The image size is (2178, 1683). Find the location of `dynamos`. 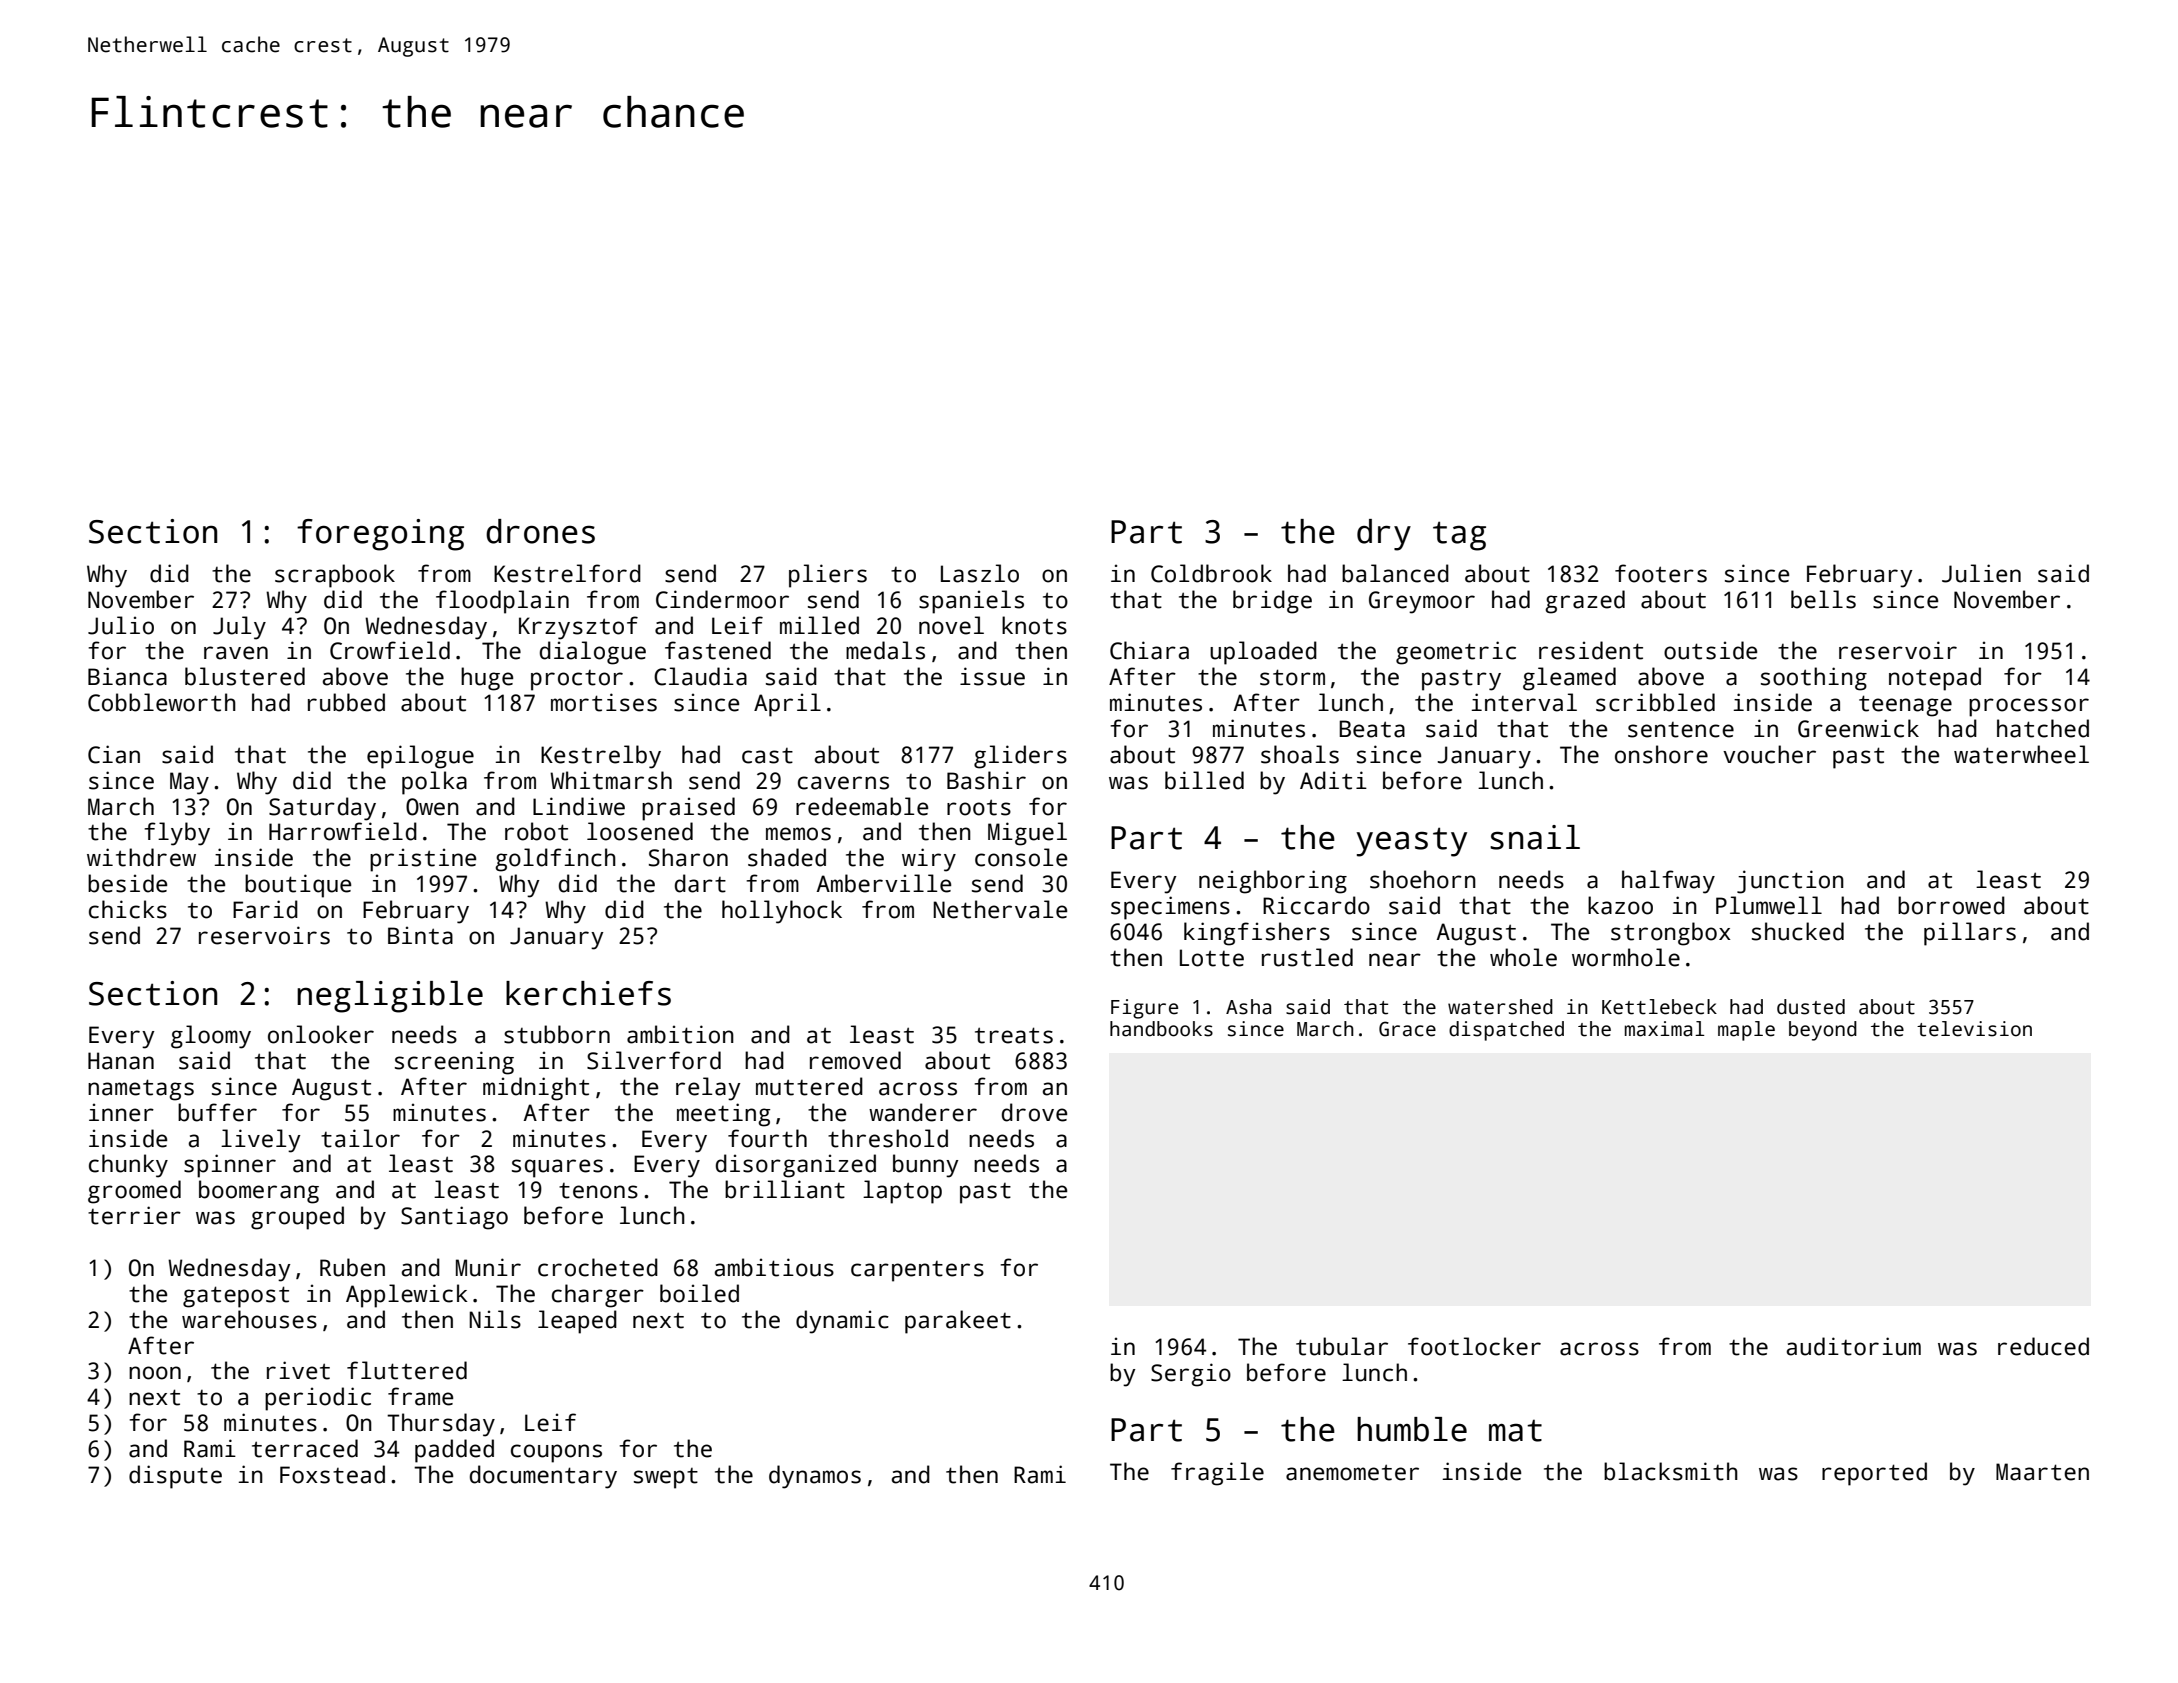

dynamos is located at coordinates (815, 1477).
